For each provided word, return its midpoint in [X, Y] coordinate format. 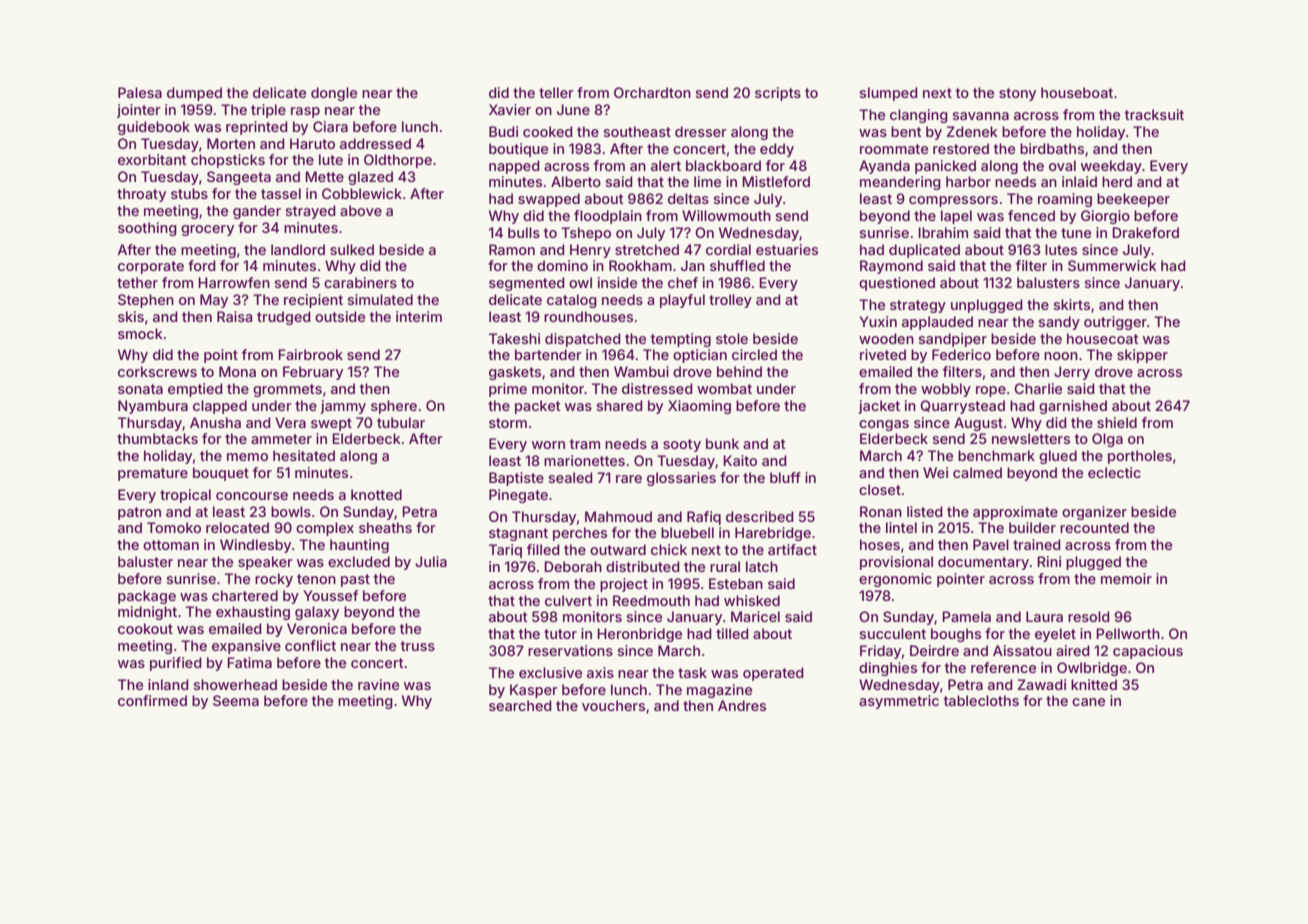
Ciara [330, 126]
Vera [290, 422]
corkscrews [157, 371]
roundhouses [588, 316]
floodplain [608, 217]
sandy [1059, 323]
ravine [378, 684]
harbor [968, 181]
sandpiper [953, 340]
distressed [657, 388]
